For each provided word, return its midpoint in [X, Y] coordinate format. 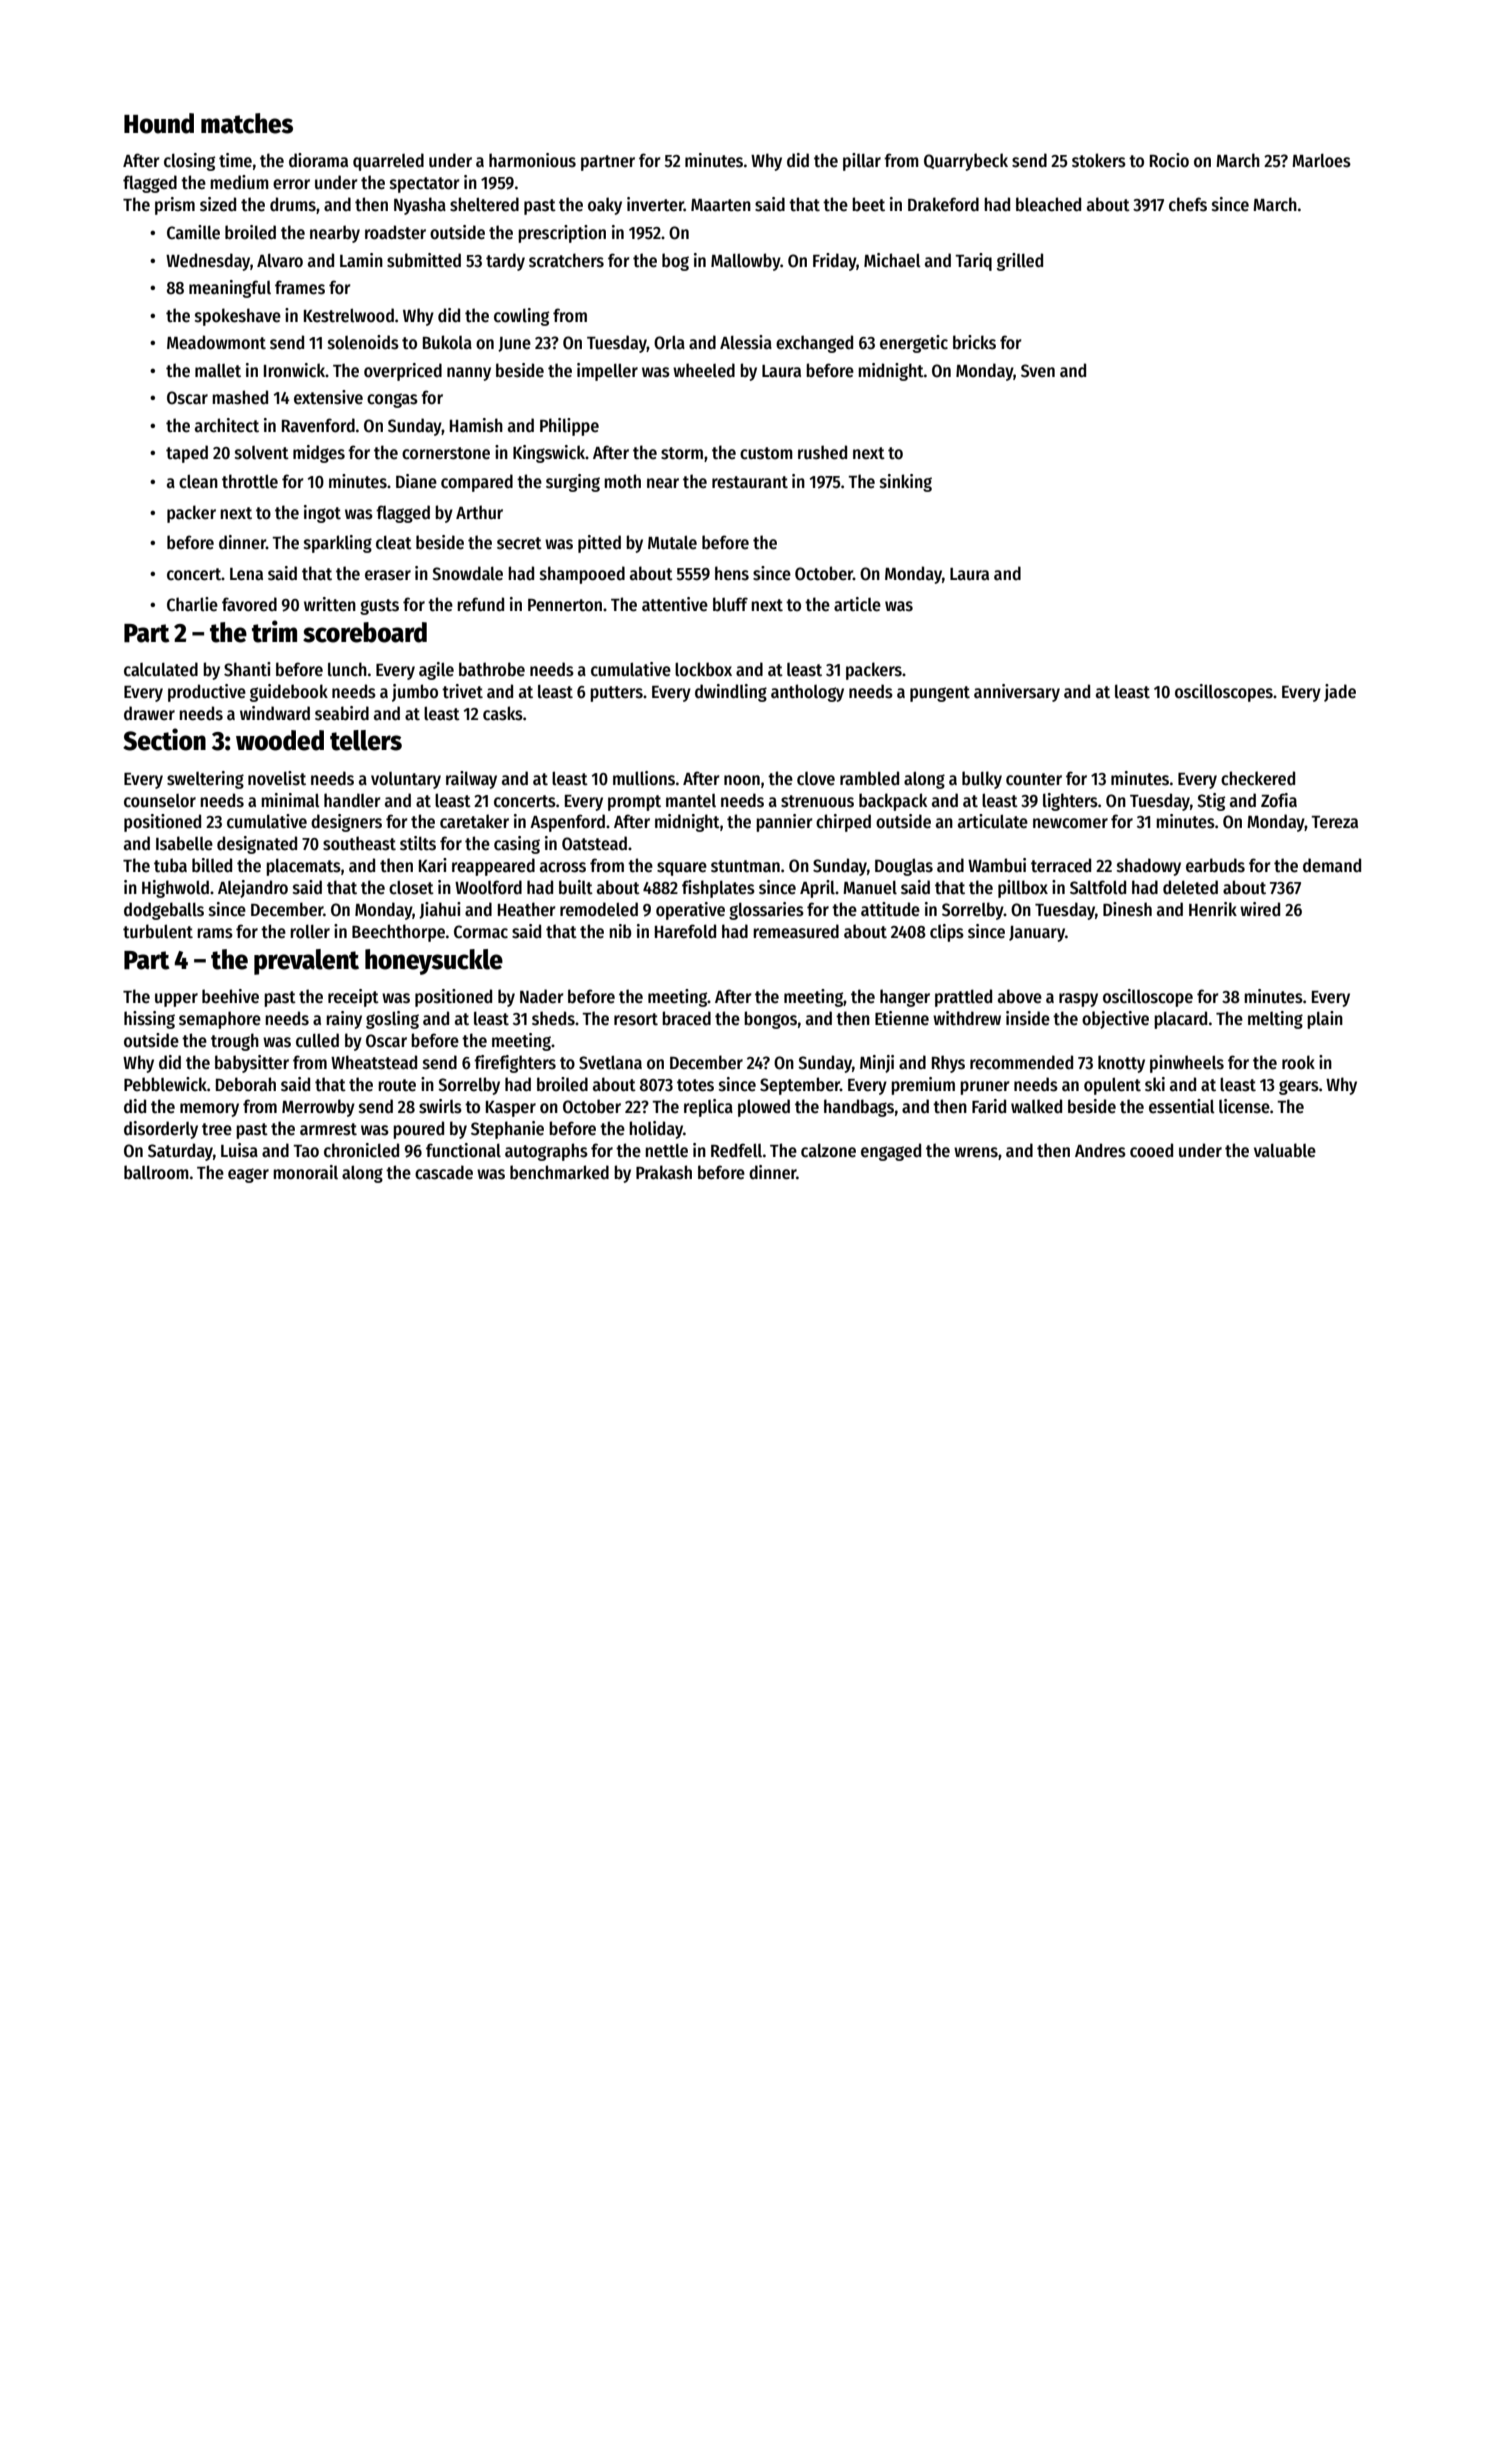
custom [766, 453]
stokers [1099, 160]
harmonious [532, 160]
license [1244, 1106]
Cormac [481, 932]
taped [187, 454]
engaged [891, 1152]
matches [247, 123]
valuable [1285, 1150]
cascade [444, 1172]
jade [1340, 693]
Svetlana [610, 1063]
